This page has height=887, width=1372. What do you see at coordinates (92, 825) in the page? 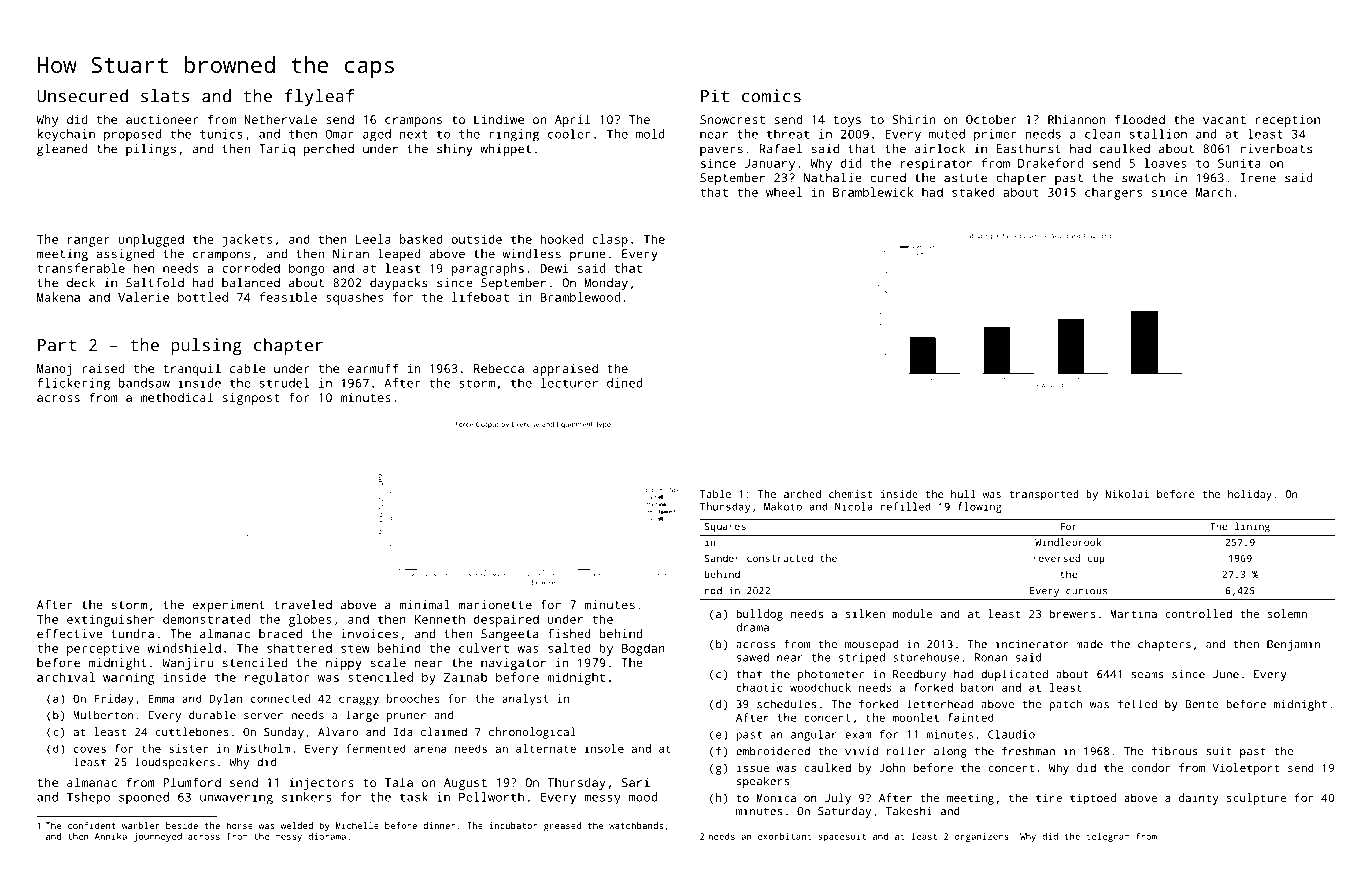
I see `confident` at bounding box center [92, 825].
